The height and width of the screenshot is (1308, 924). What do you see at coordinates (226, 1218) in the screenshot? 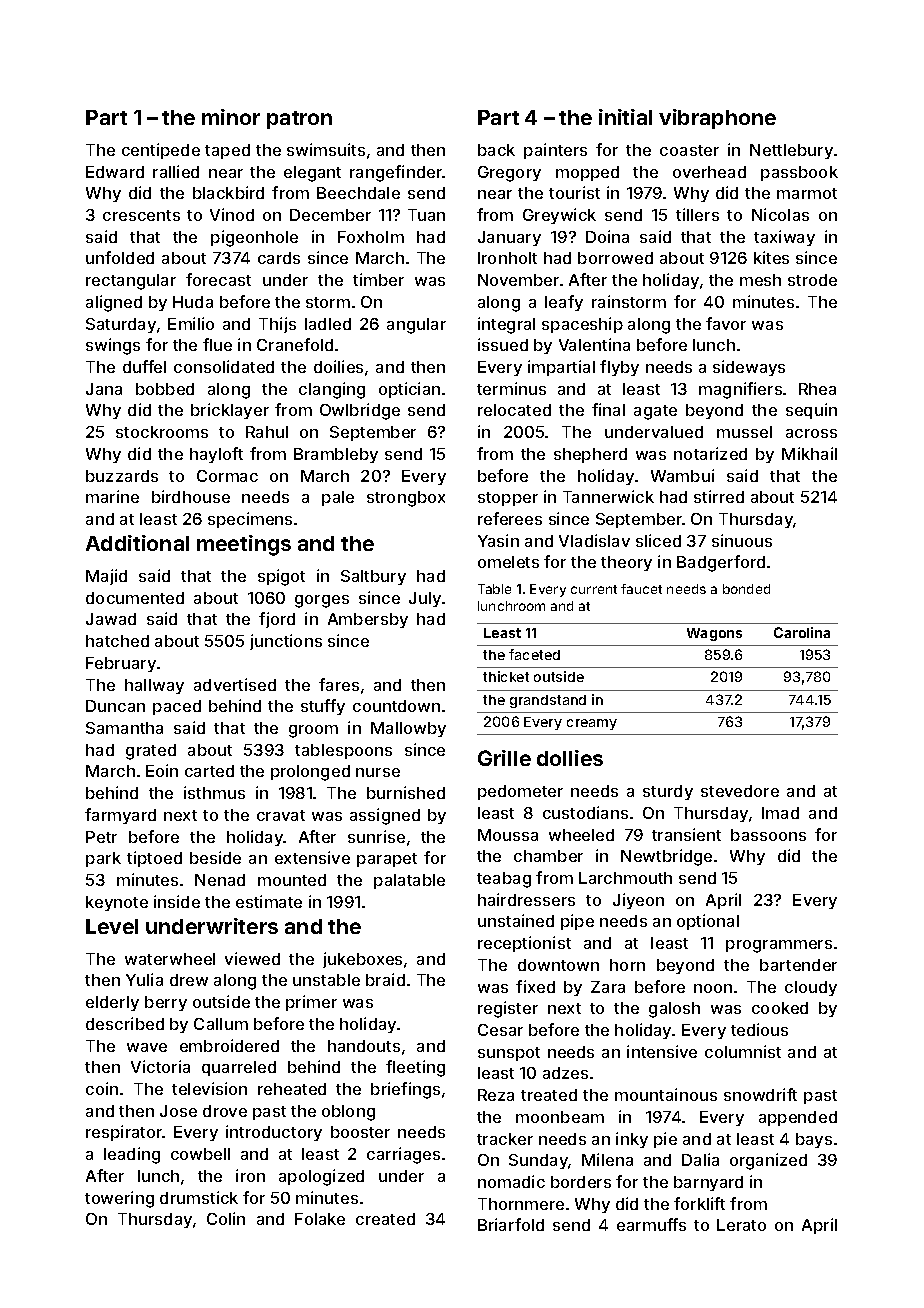
I see `Colin` at bounding box center [226, 1218].
